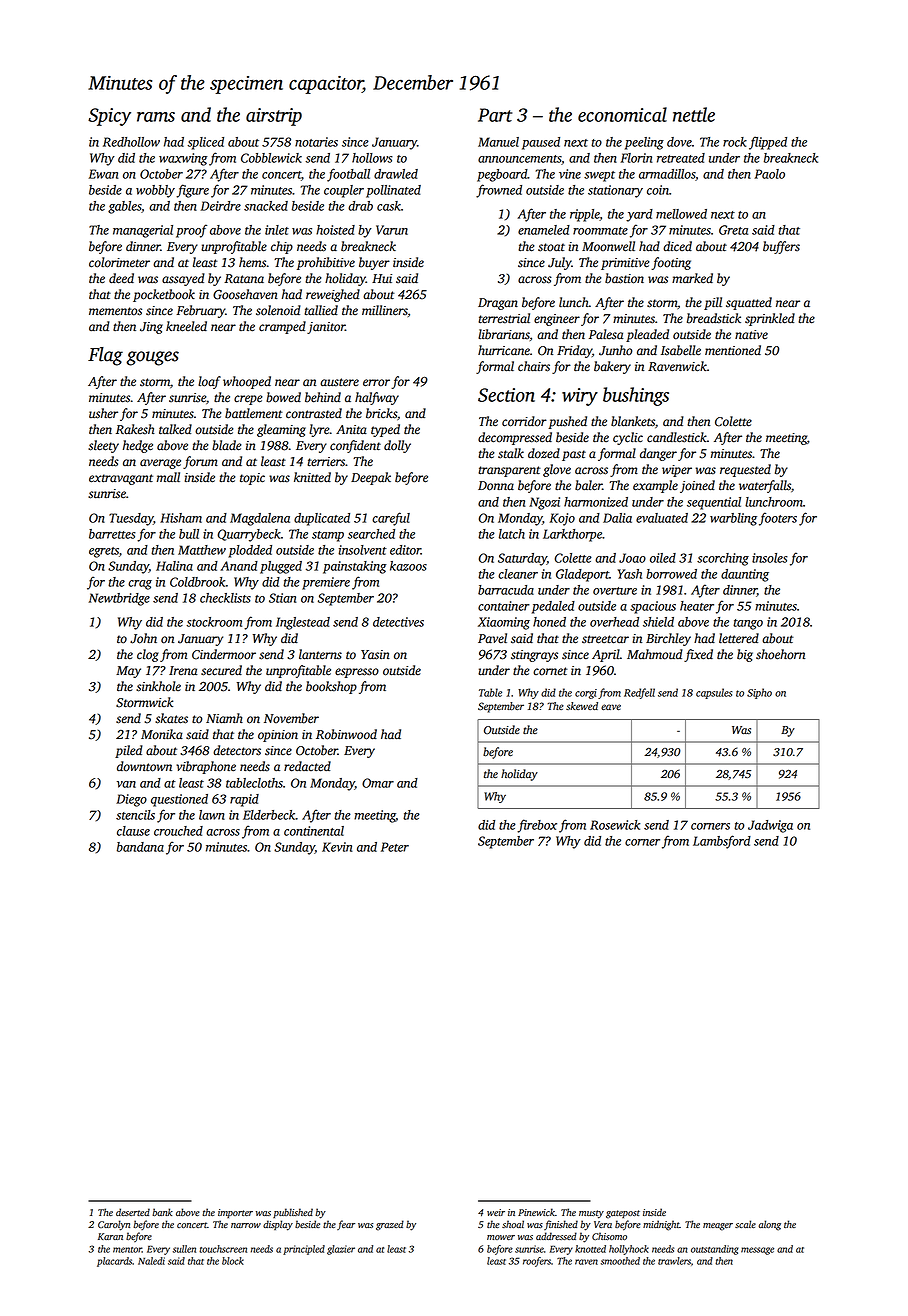 The width and height of the document is (908, 1316). What do you see at coordinates (114, 1262) in the document?
I see `placards` at bounding box center [114, 1262].
